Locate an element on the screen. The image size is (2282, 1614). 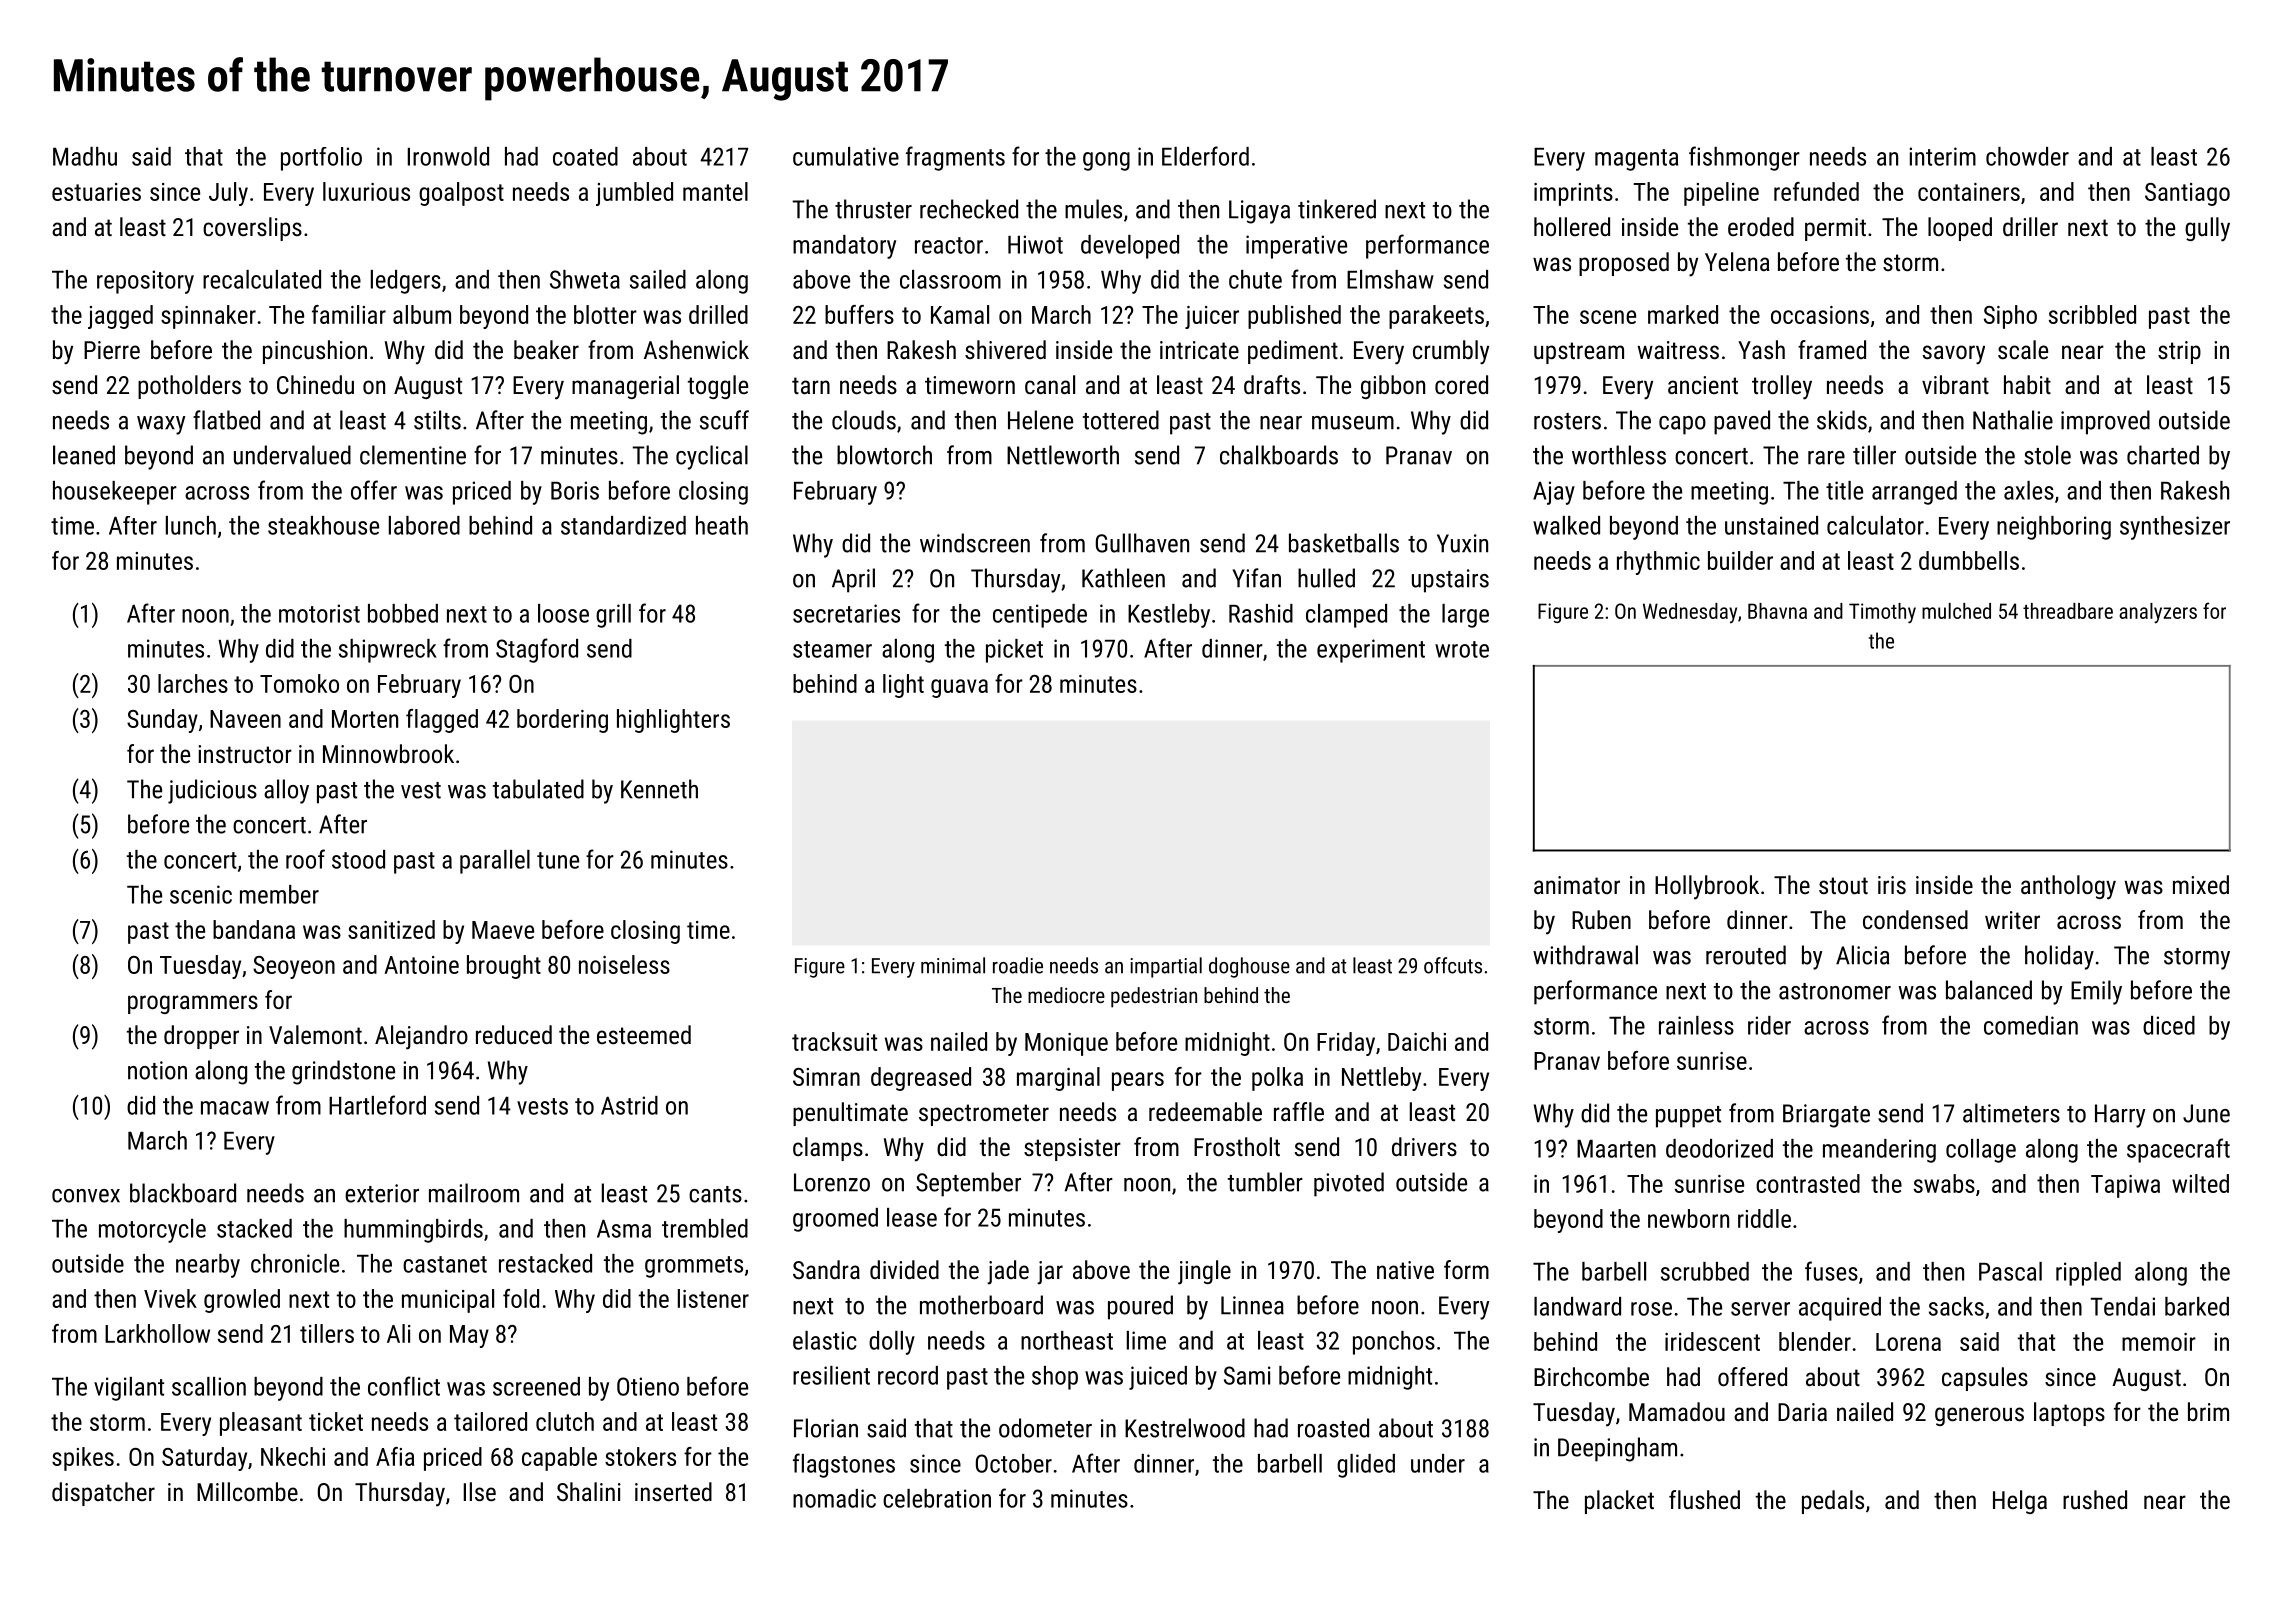
tune is located at coordinates (558, 860).
